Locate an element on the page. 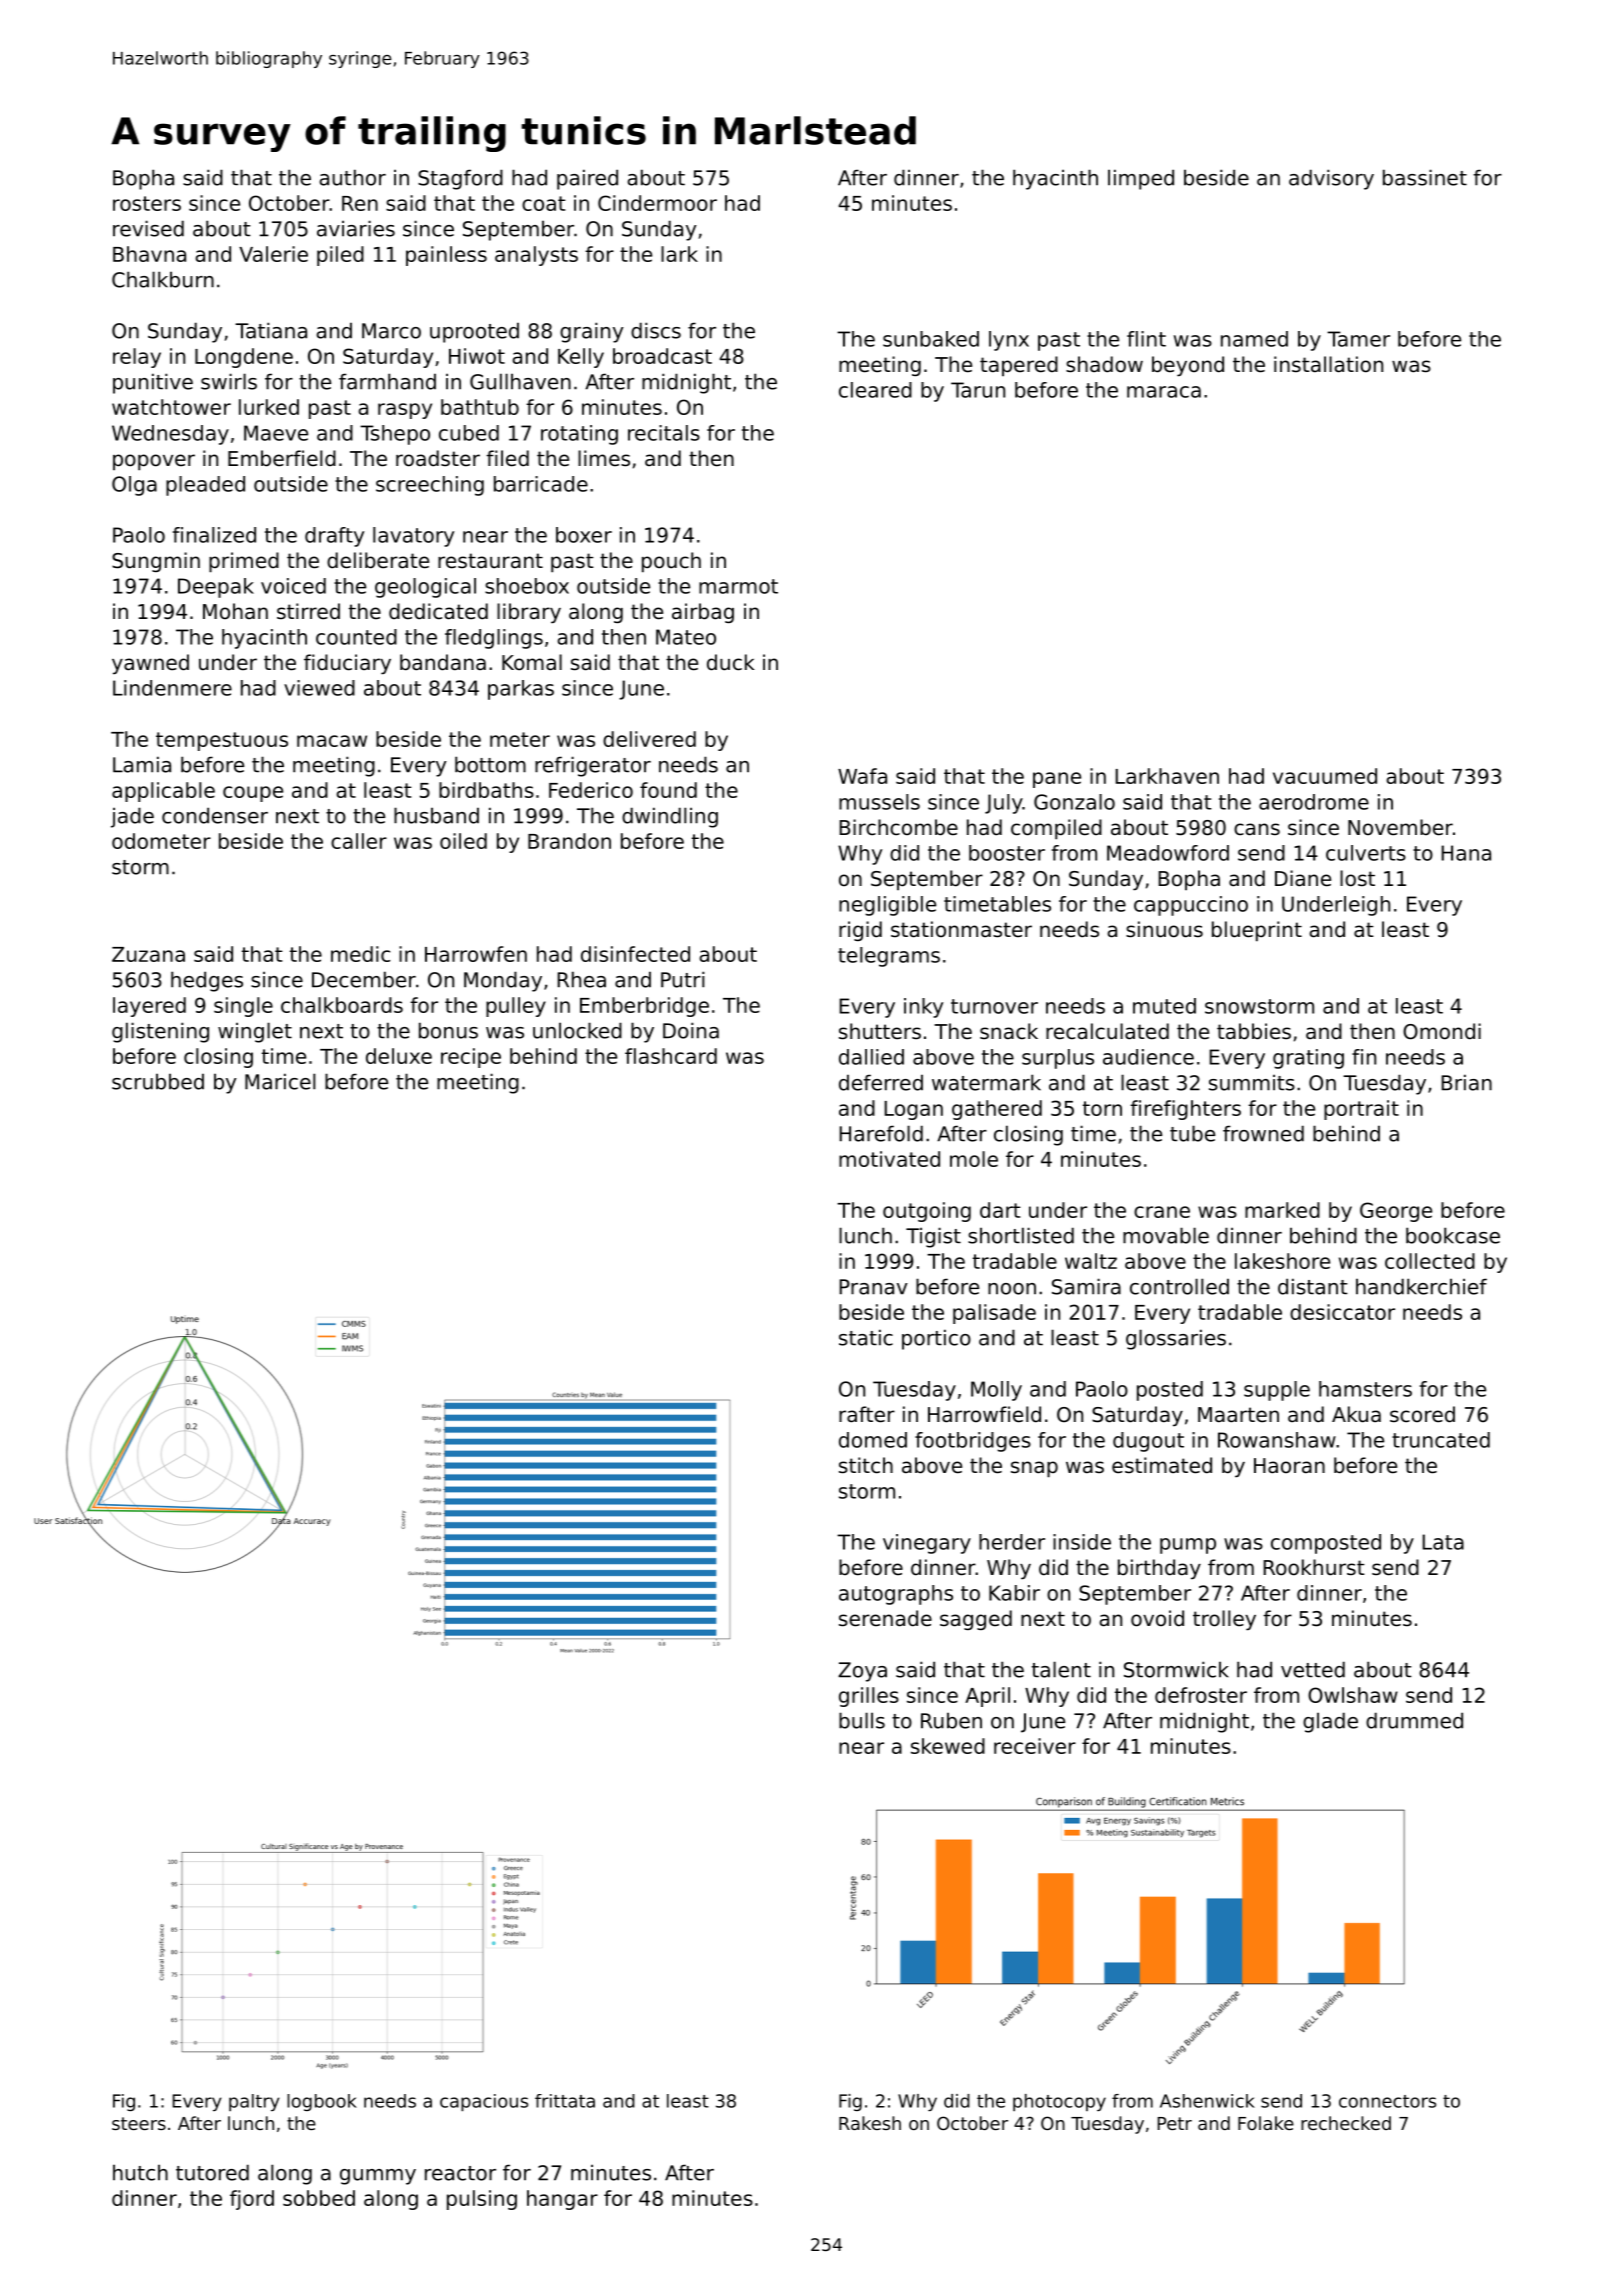 The width and height of the image is (1620, 2292). mole is located at coordinates (974, 1159).
